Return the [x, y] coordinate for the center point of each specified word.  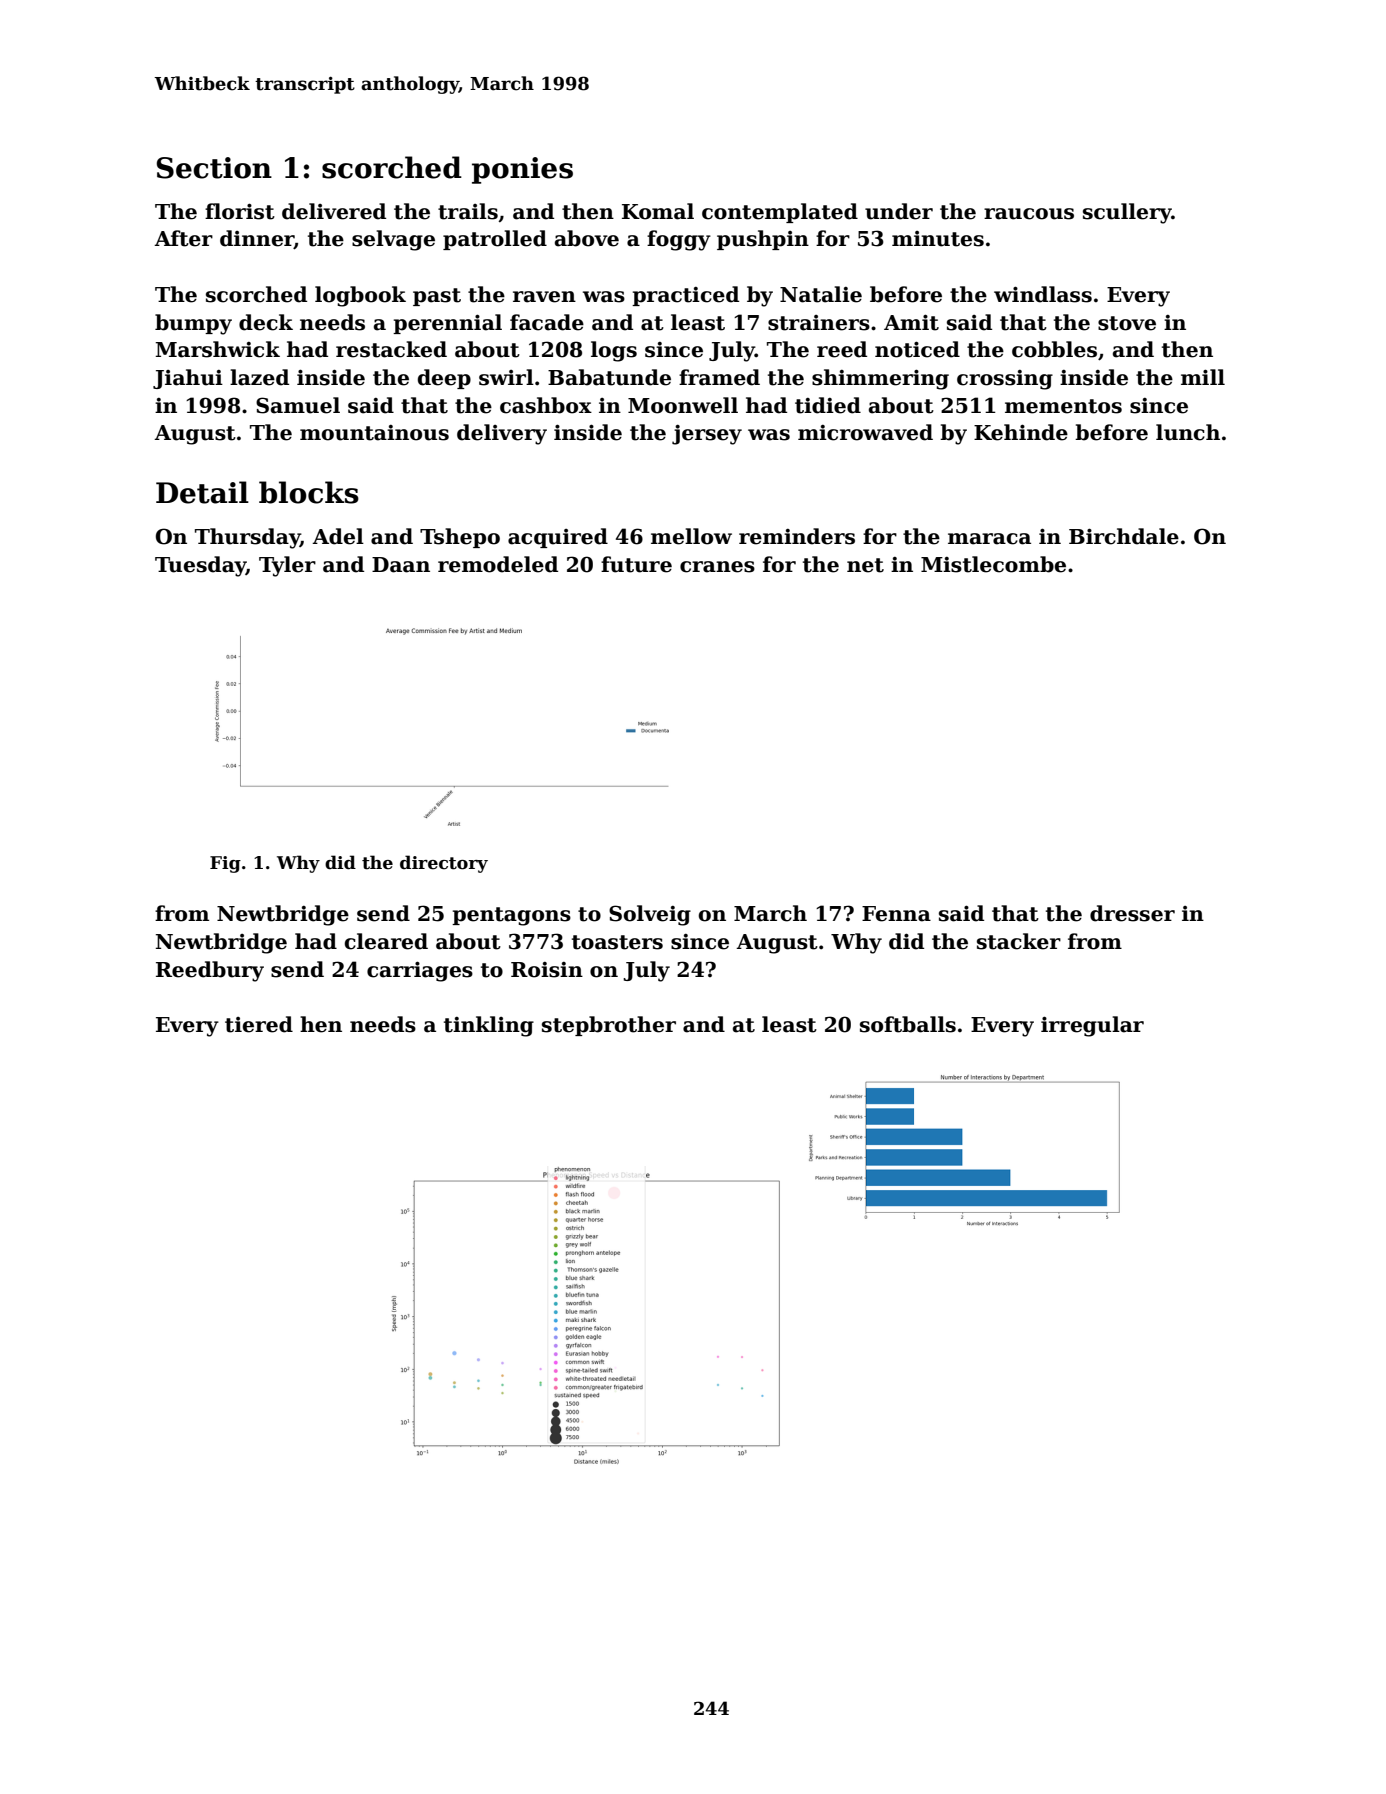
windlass [1043, 294]
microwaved [865, 432]
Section [214, 168]
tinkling [489, 1026]
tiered [259, 1024]
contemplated [780, 213]
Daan [401, 565]
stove [1127, 323]
